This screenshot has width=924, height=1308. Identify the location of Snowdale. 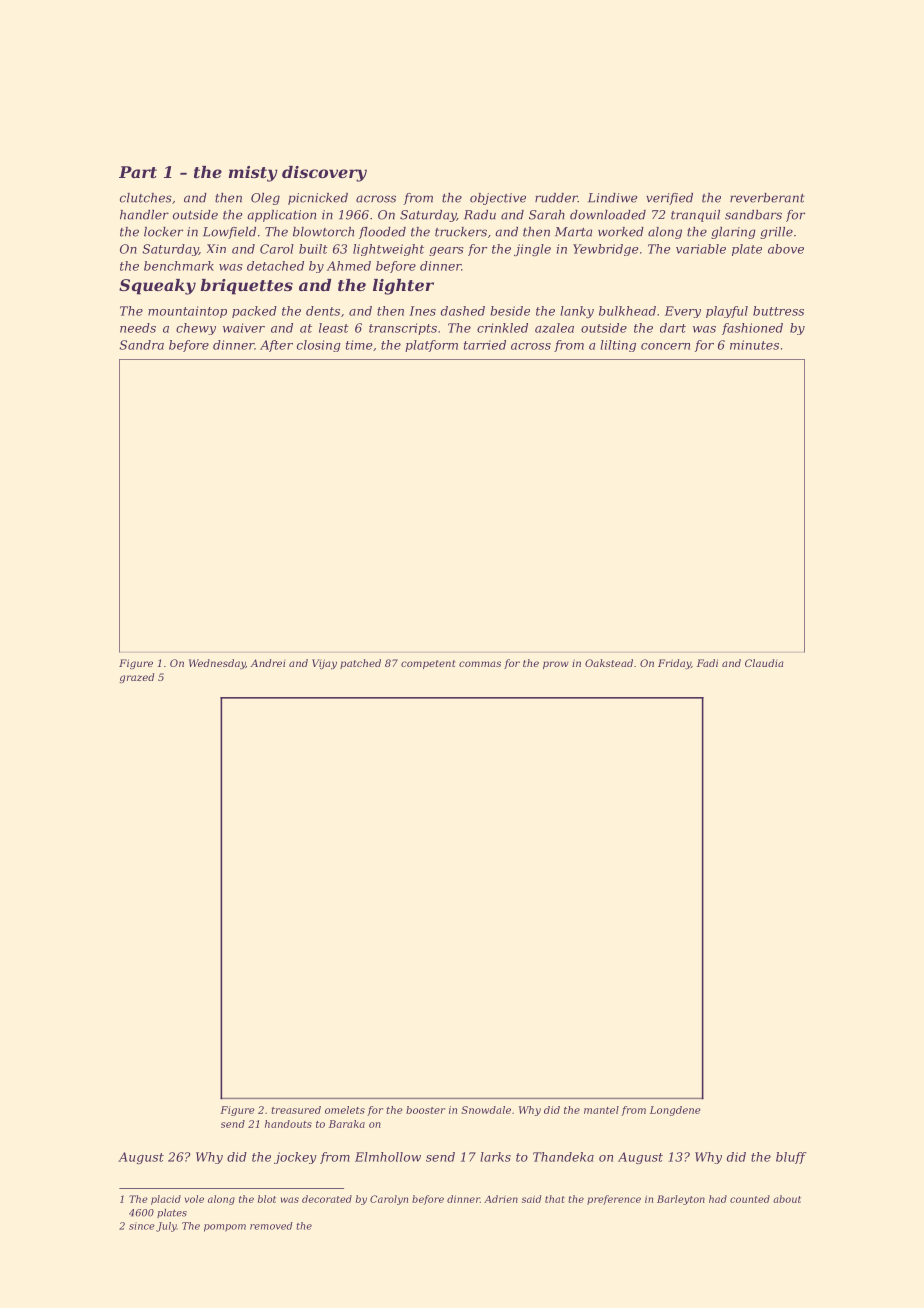
(486, 1110).
